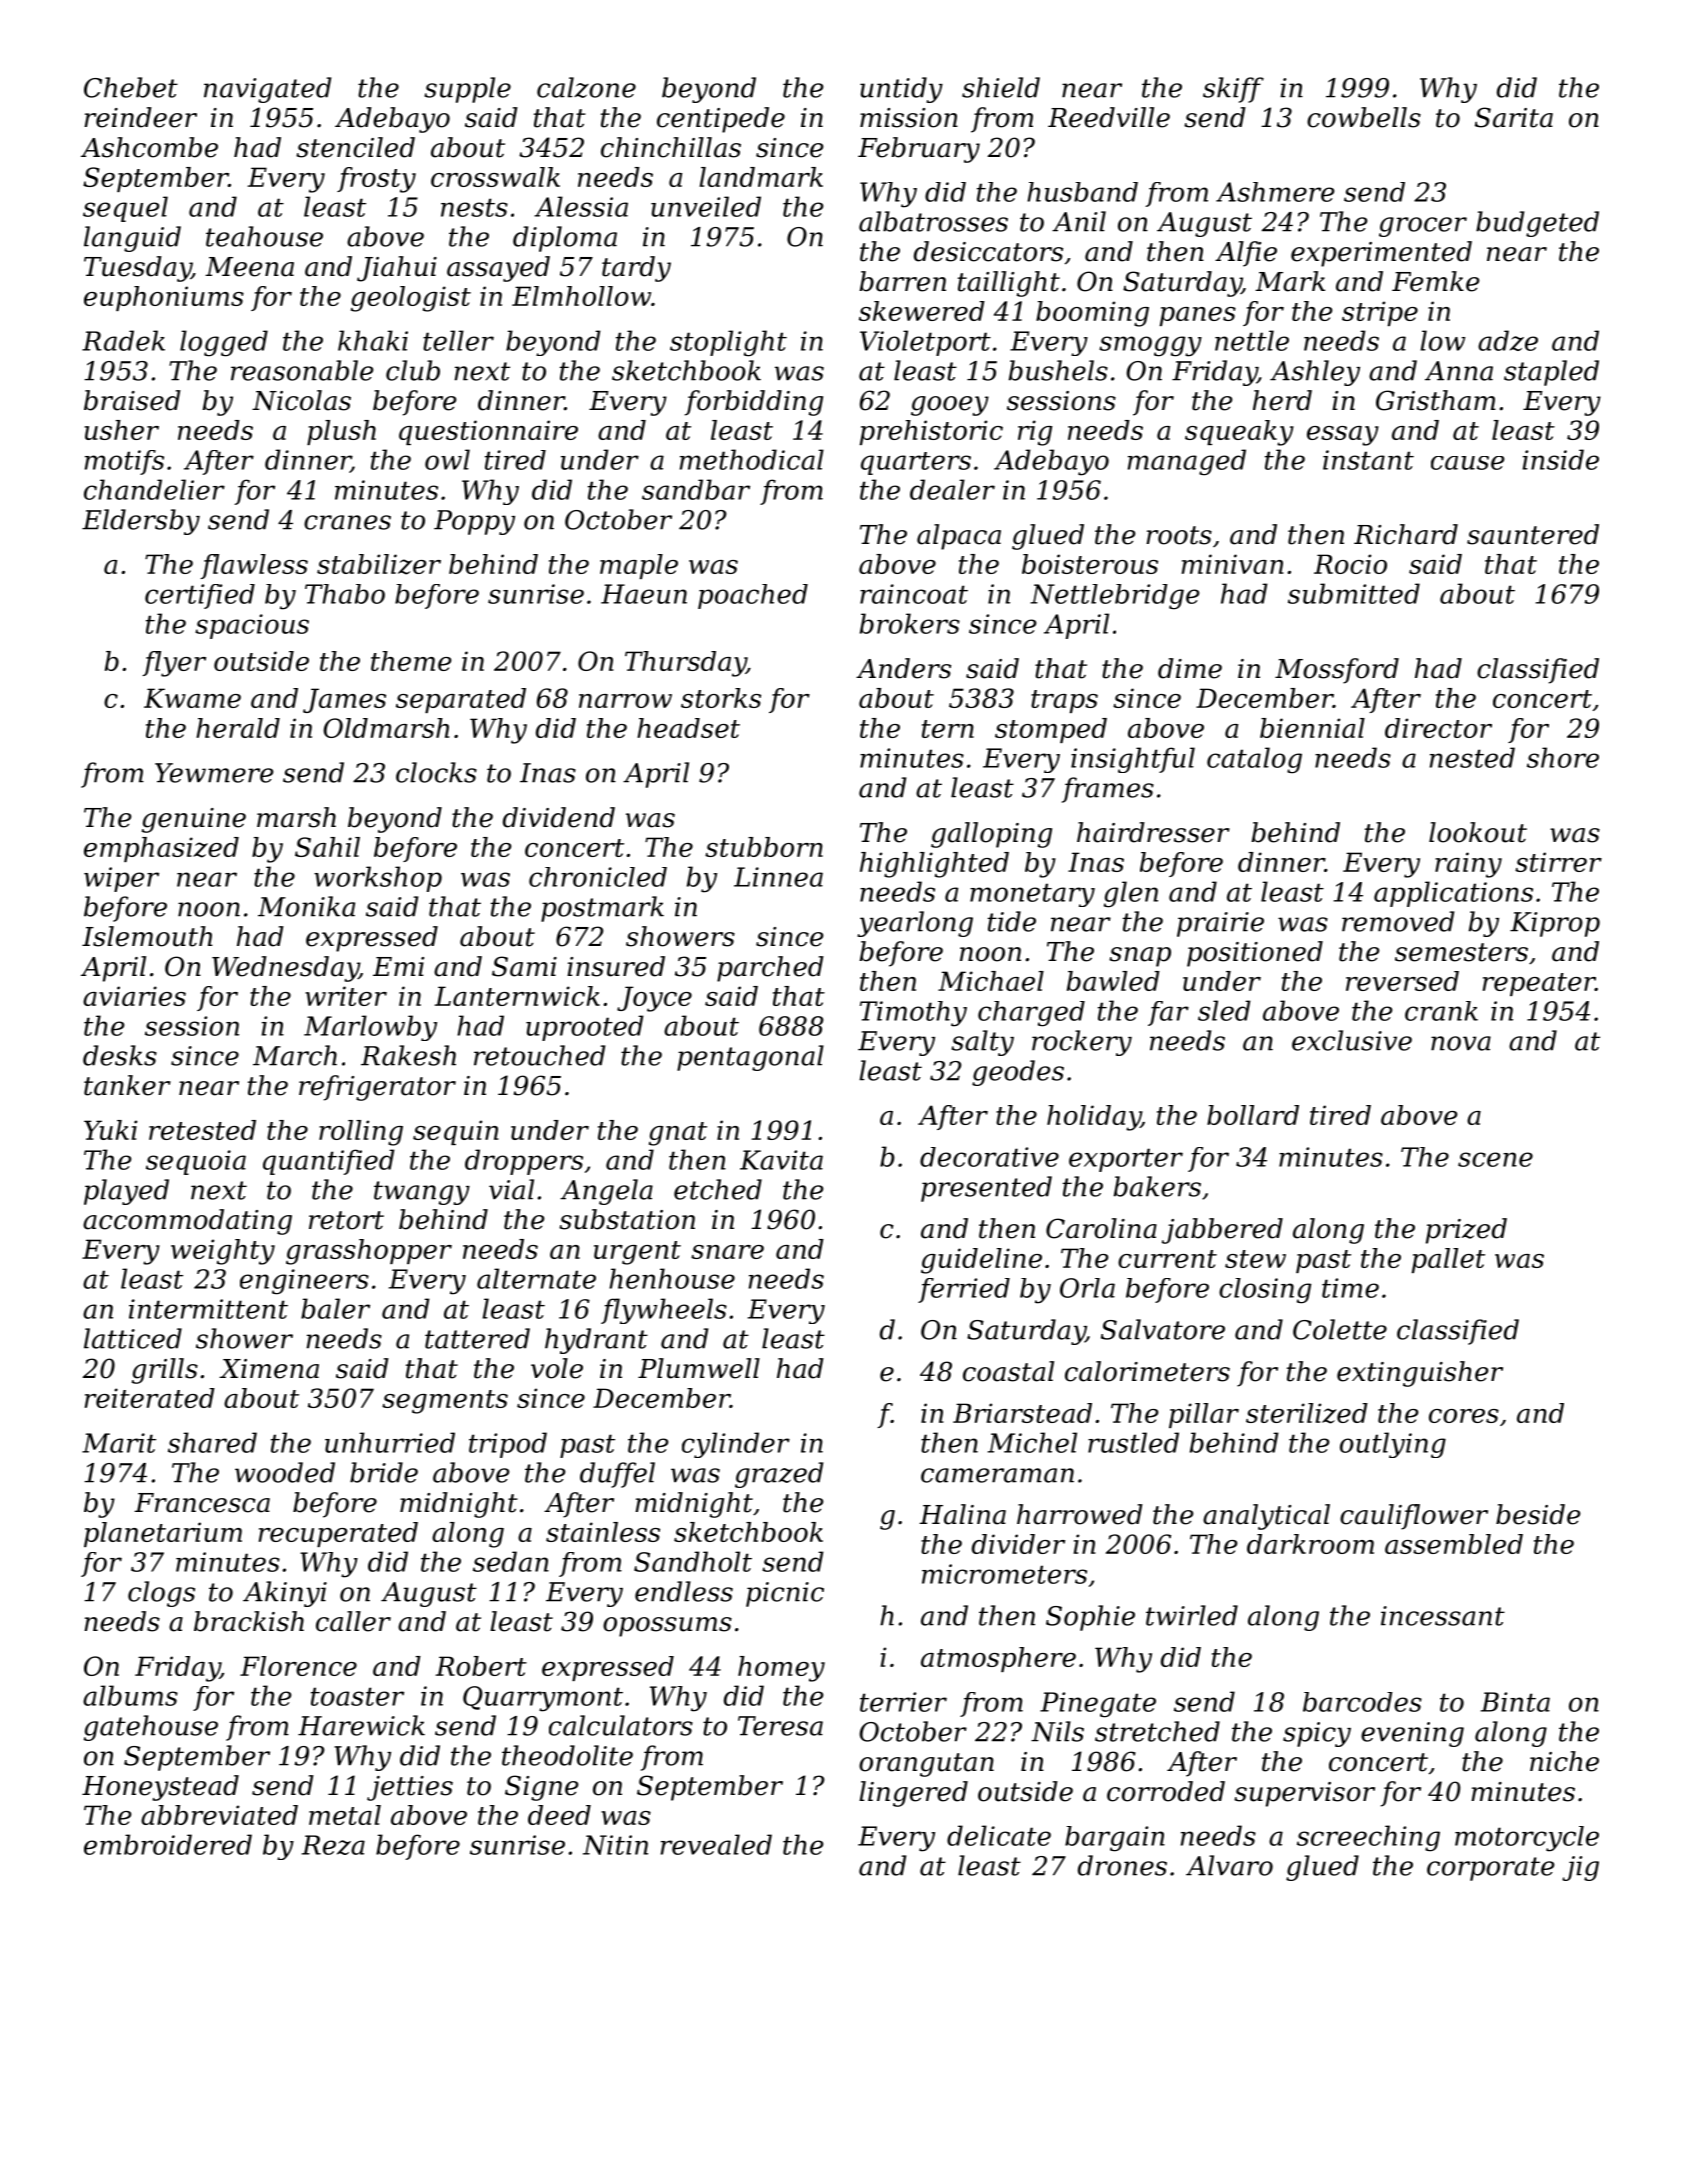  What do you see at coordinates (267, 90) in the document?
I see `navigated` at bounding box center [267, 90].
